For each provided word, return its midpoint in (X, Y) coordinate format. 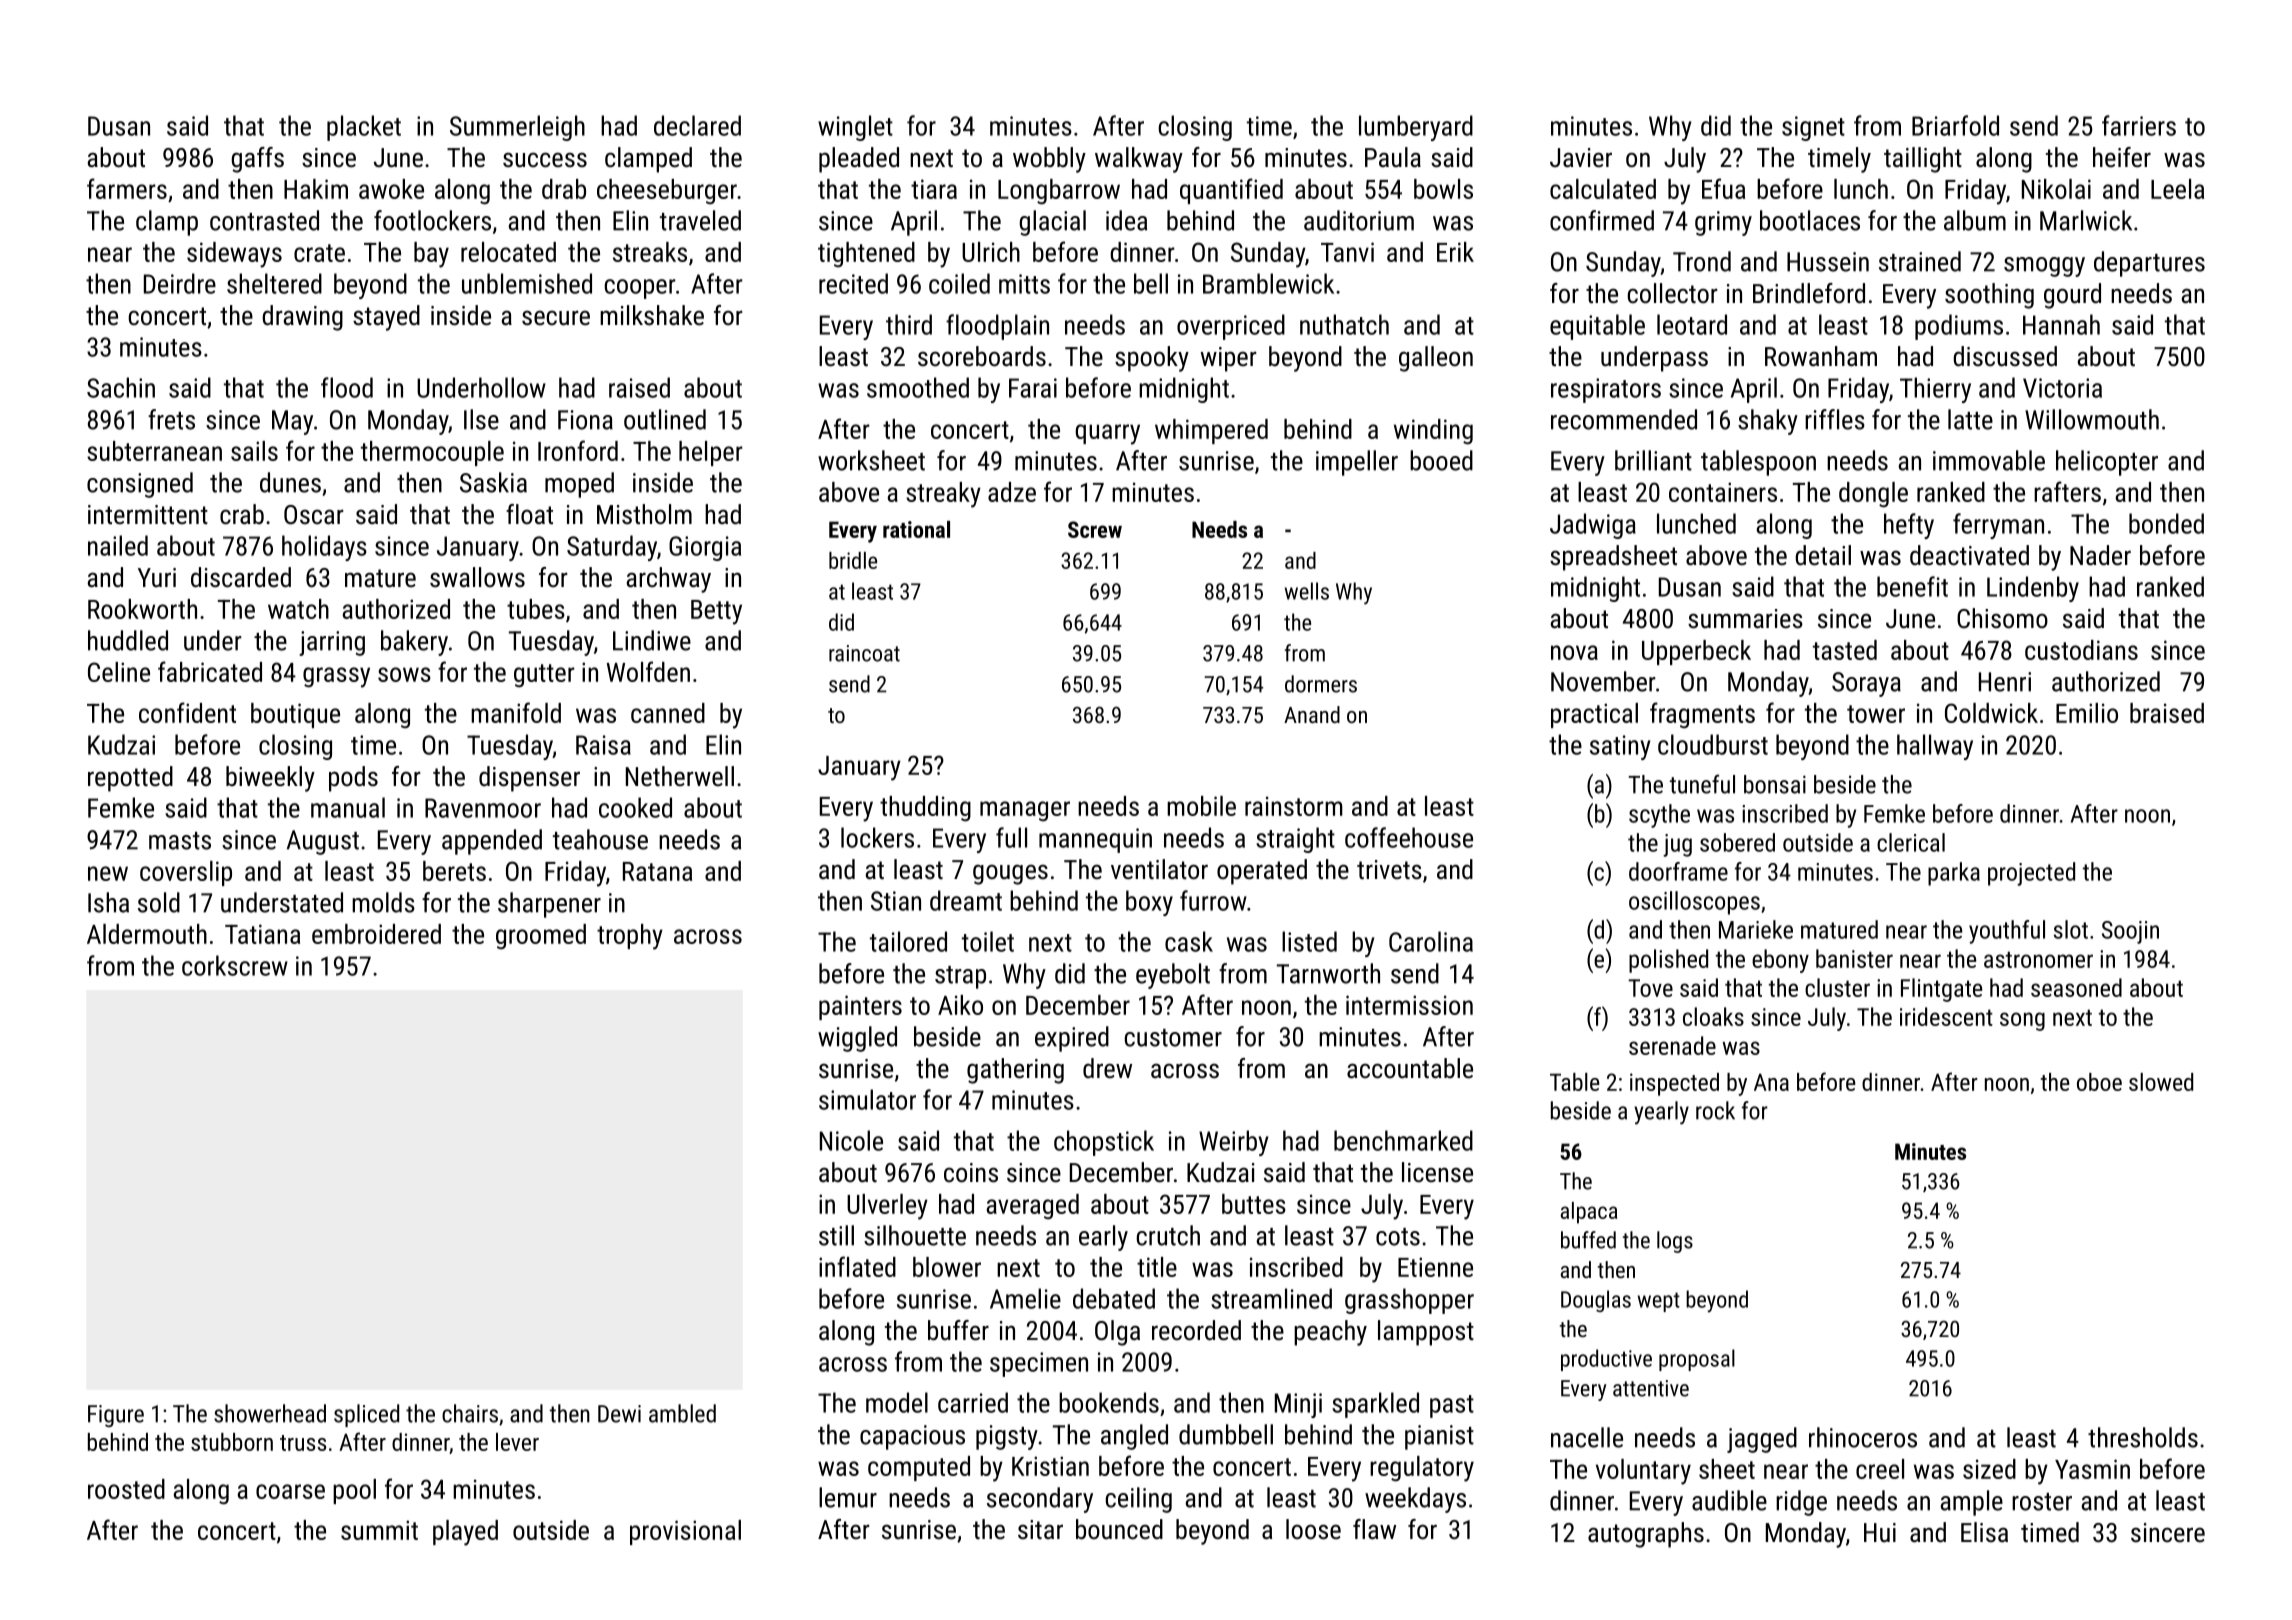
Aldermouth (147, 934)
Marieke (1756, 929)
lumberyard (1416, 128)
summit (379, 1530)
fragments (1702, 715)
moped (579, 485)
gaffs (257, 160)
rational (916, 529)
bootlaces (1810, 220)
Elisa (1984, 1532)
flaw (1374, 1529)
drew (1107, 1068)
